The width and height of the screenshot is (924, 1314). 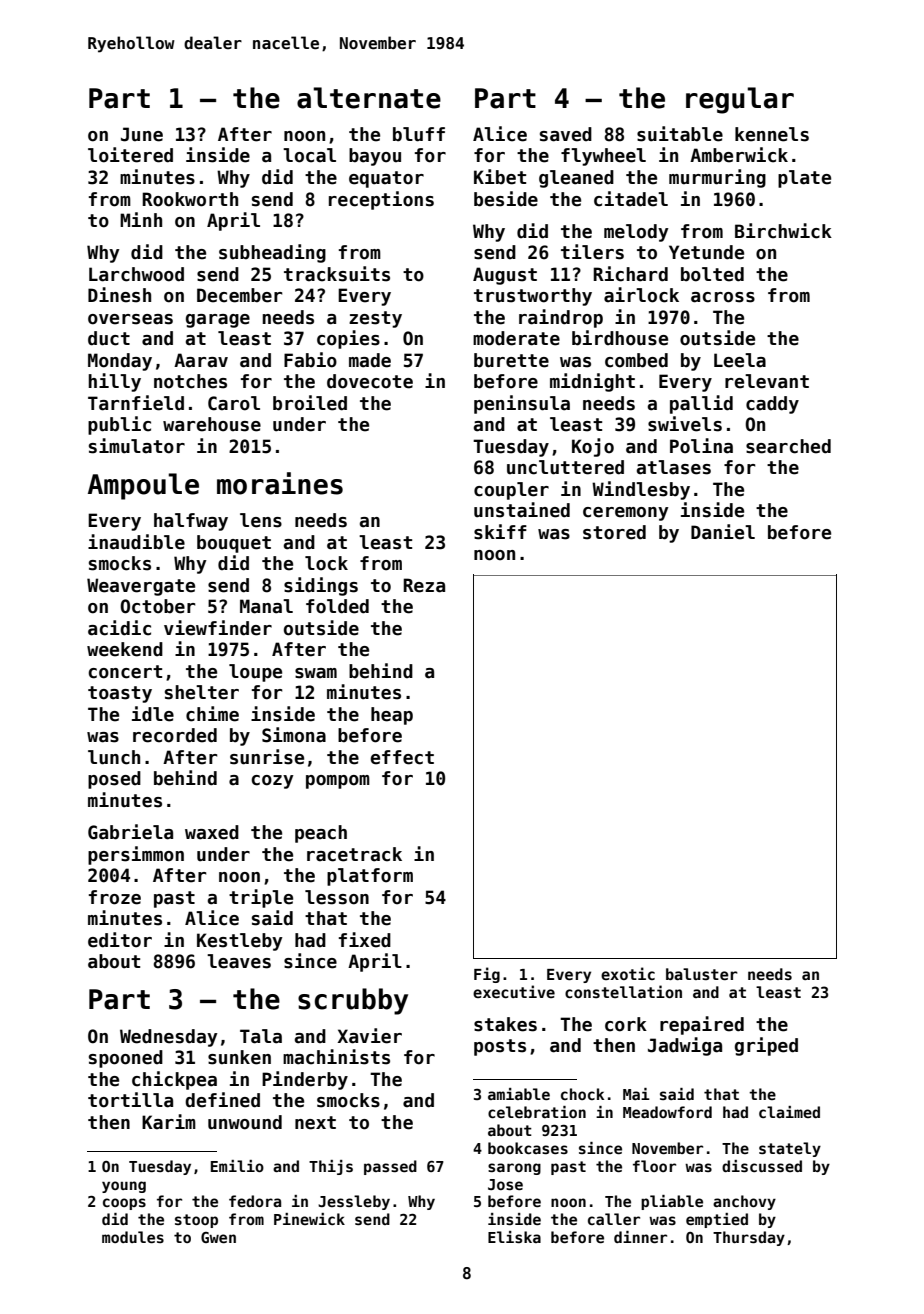 I want to click on suitable, so click(x=680, y=134).
